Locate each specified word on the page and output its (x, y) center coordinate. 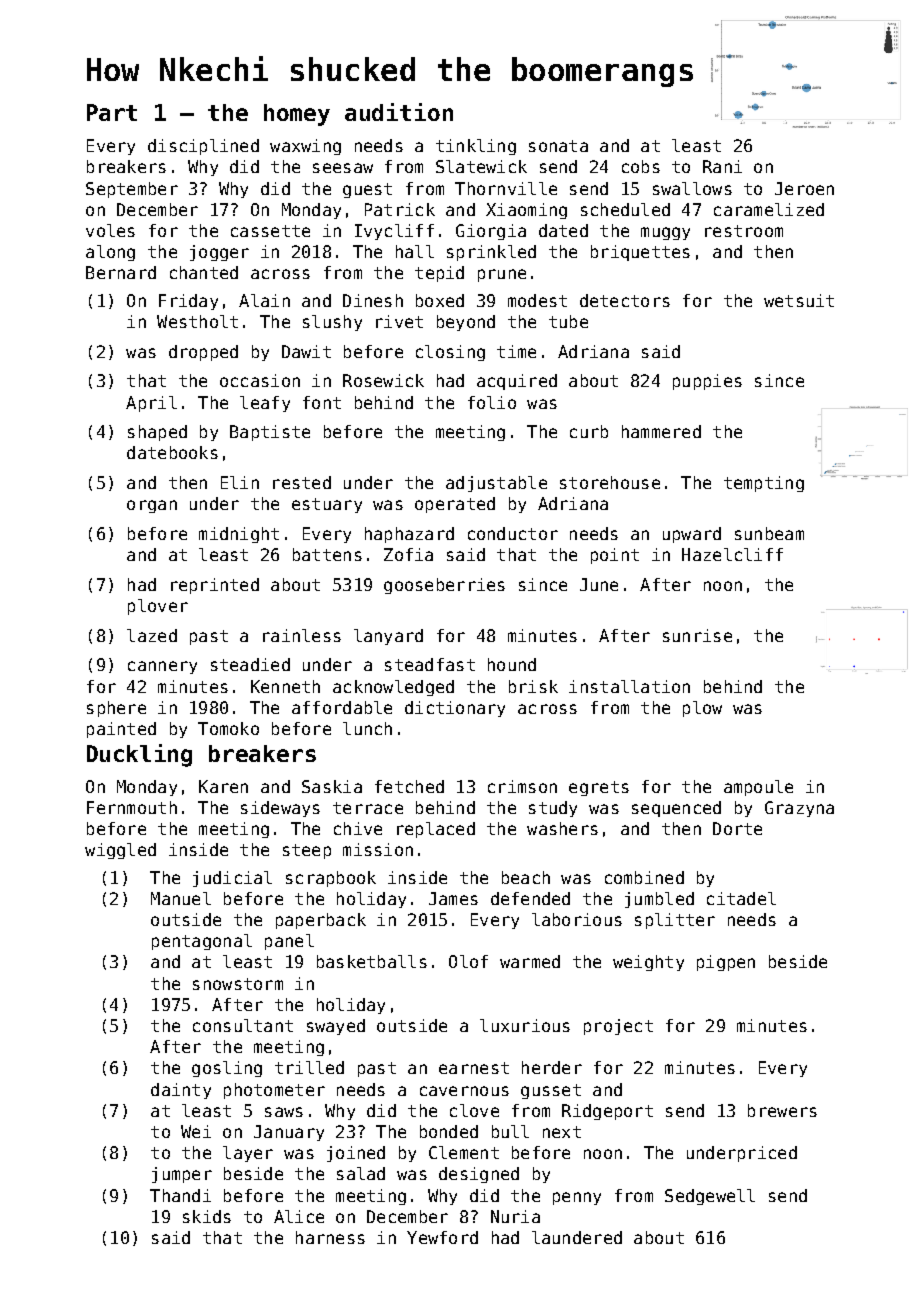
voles (110, 230)
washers (562, 828)
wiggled (120, 851)
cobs (641, 166)
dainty (181, 1091)
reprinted (215, 586)
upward (692, 535)
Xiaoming (526, 211)
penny (577, 1198)
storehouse (610, 482)
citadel (741, 898)
